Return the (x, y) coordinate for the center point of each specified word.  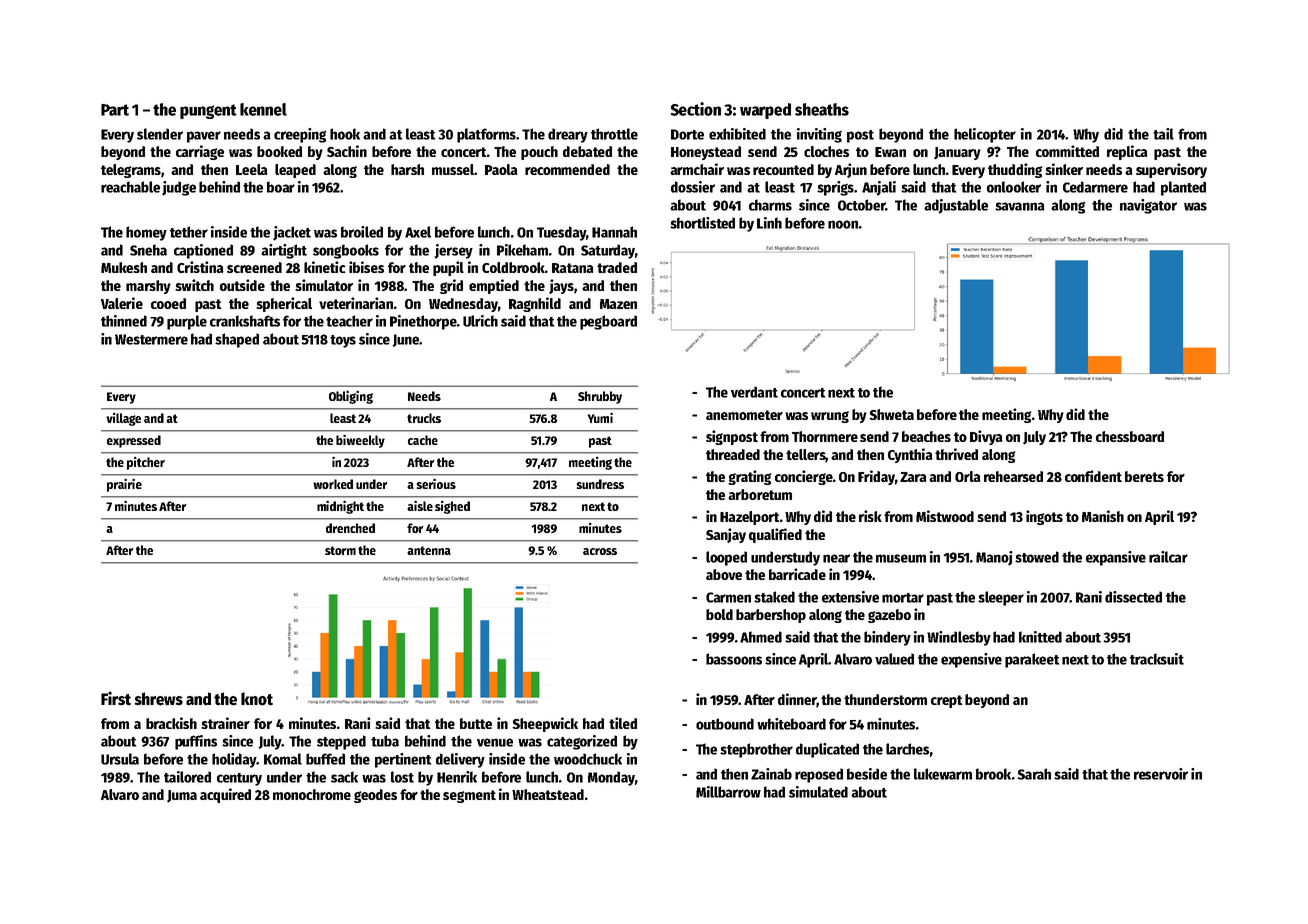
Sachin (347, 151)
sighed (452, 507)
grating (749, 477)
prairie (124, 485)
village (123, 419)
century (239, 779)
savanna (1020, 206)
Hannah (614, 232)
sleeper (1001, 598)
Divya (986, 437)
